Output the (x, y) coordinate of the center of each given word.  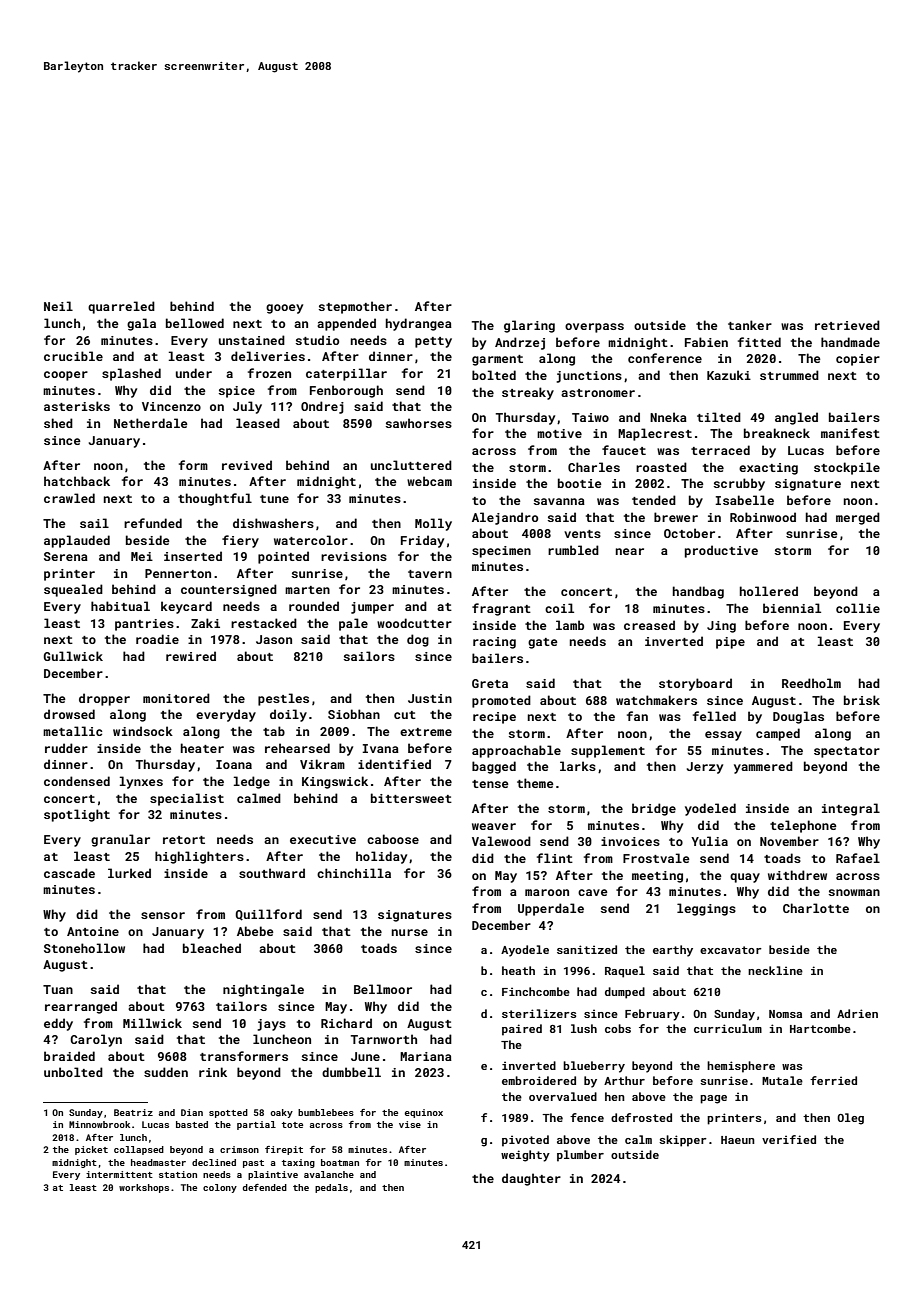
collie (858, 608)
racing (494, 643)
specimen (501, 552)
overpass (594, 328)
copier (858, 360)
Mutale (782, 1080)
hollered (769, 591)
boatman (340, 1162)
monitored (176, 698)
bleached (212, 948)
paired (522, 1030)
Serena (66, 556)
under (194, 373)
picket (91, 1150)
